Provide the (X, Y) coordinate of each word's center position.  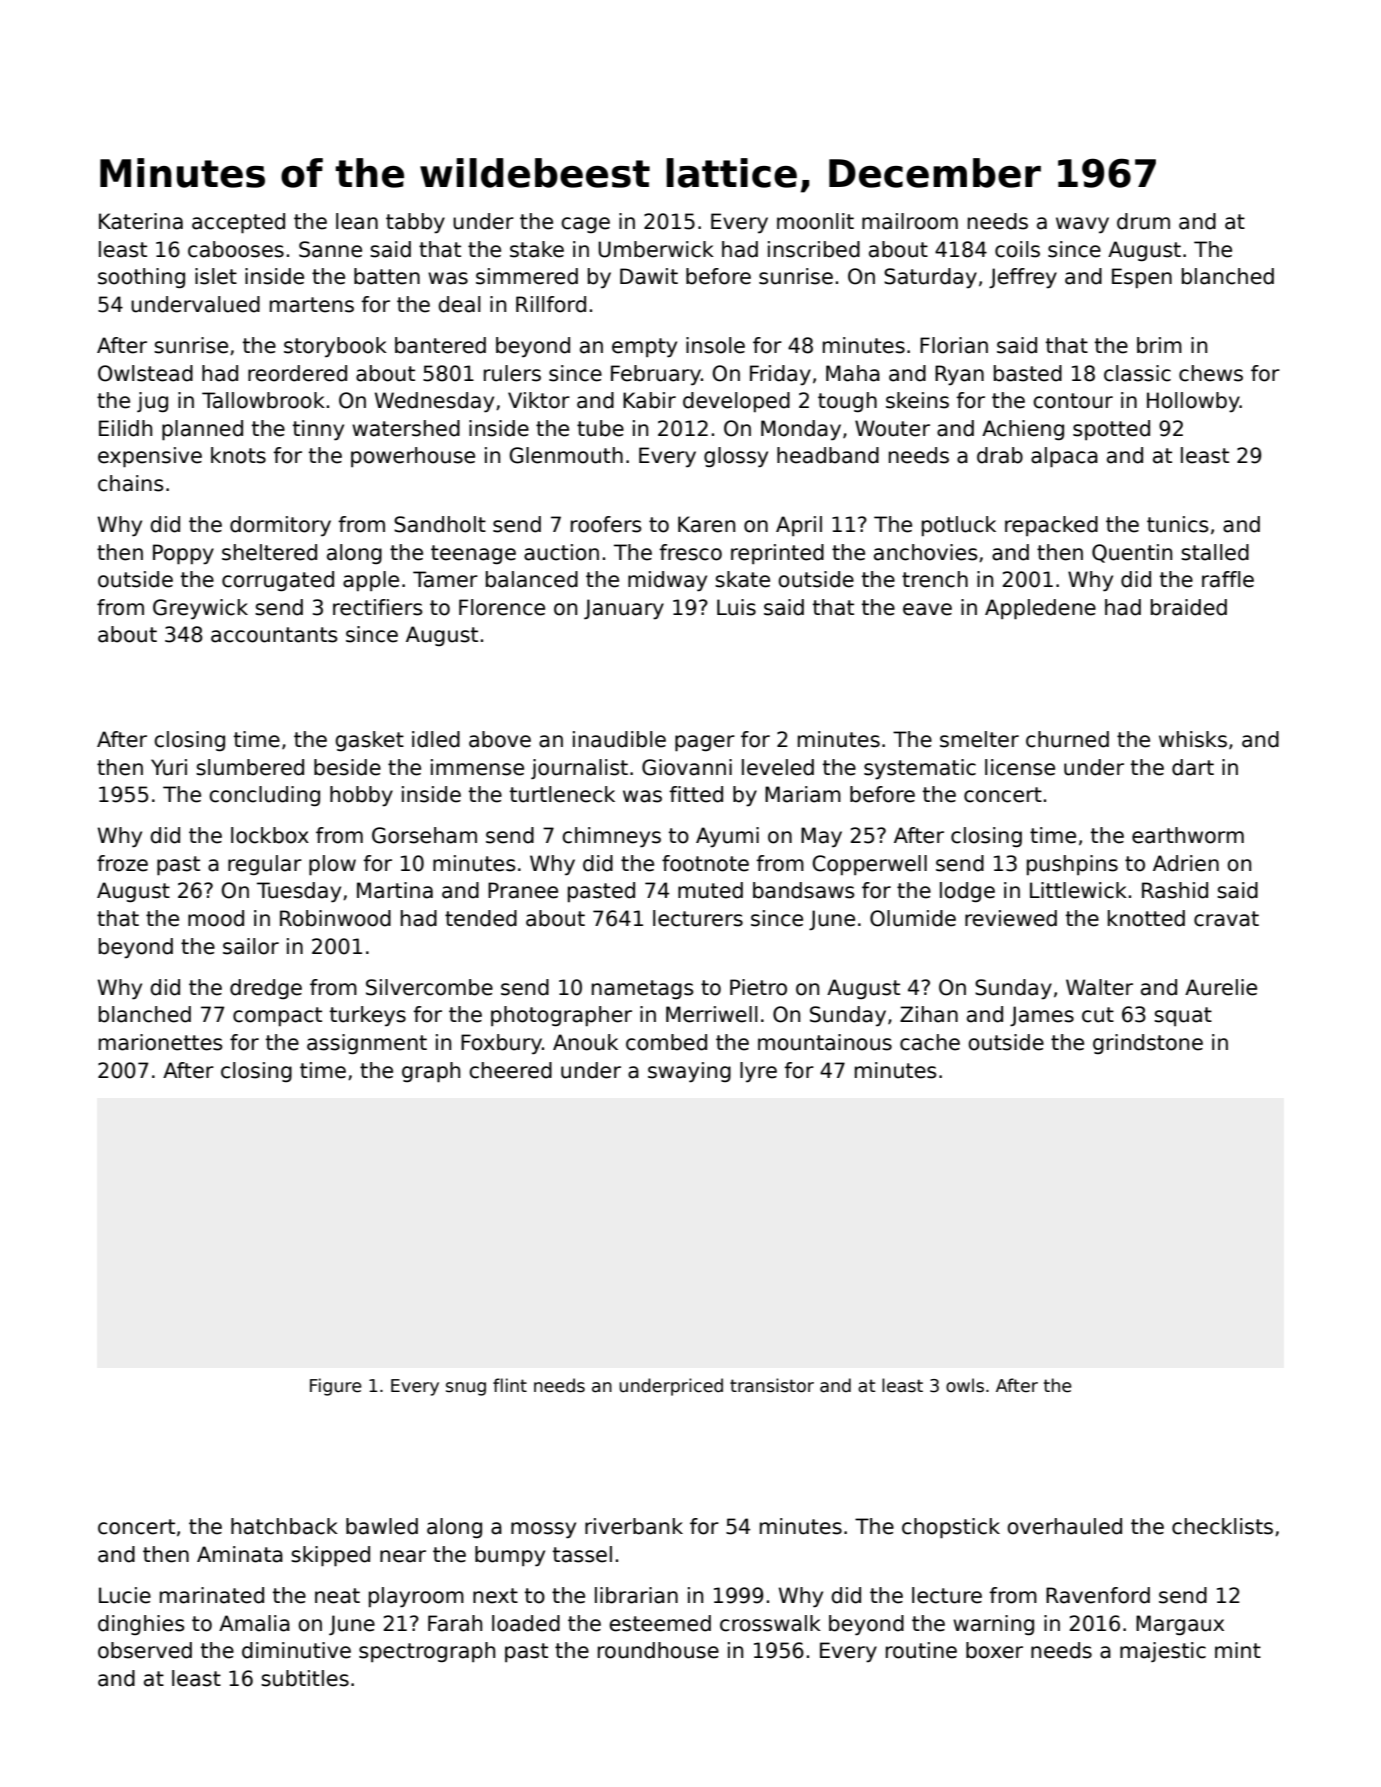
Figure (336, 1387)
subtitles (305, 1678)
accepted (238, 223)
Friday (780, 375)
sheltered (269, 552)
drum (1143, 221)
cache (930, 1042)
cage (585, 225)
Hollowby (1193, 402)
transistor (772, 1385)
